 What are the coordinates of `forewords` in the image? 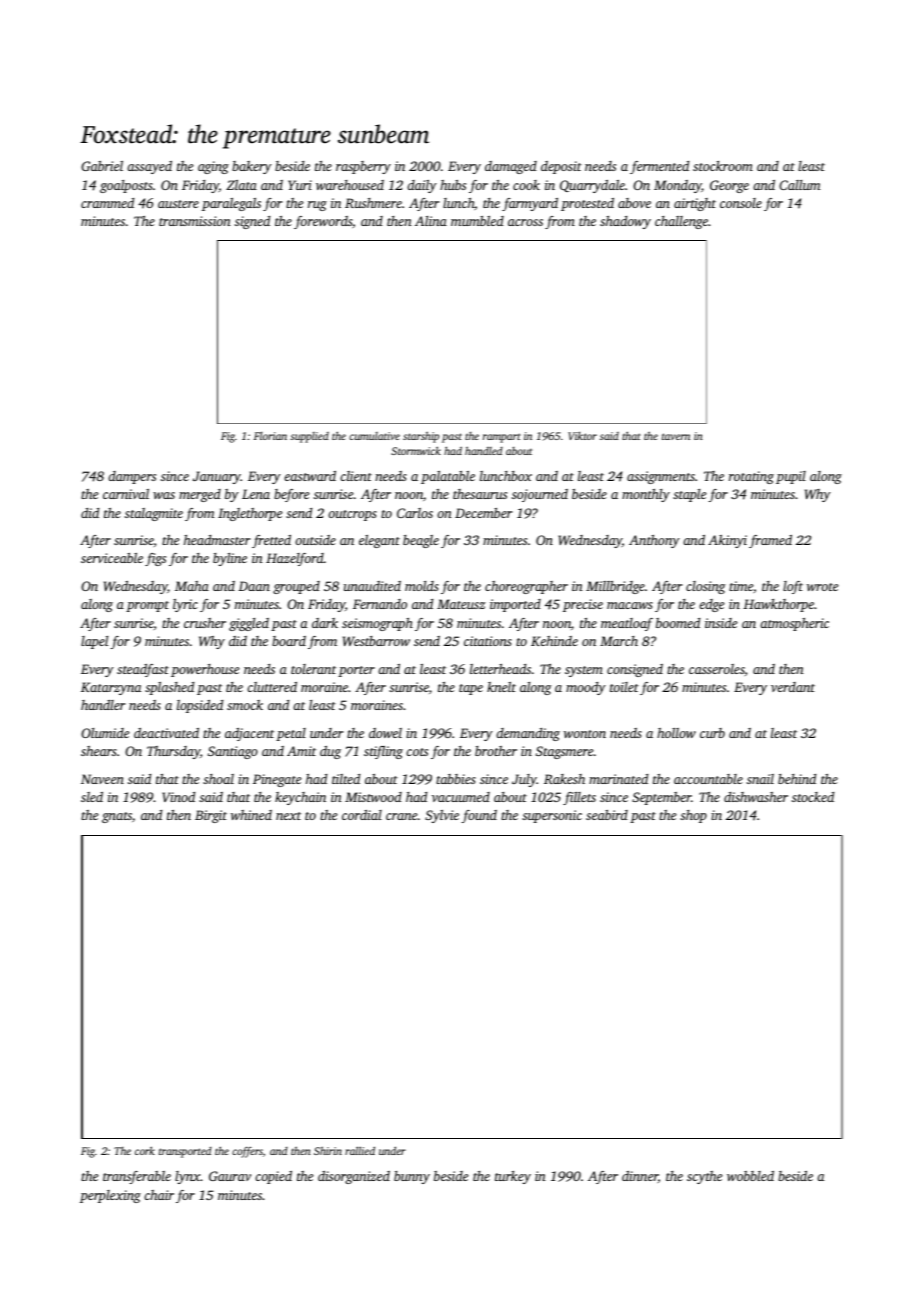 It's located at (323, 222).
